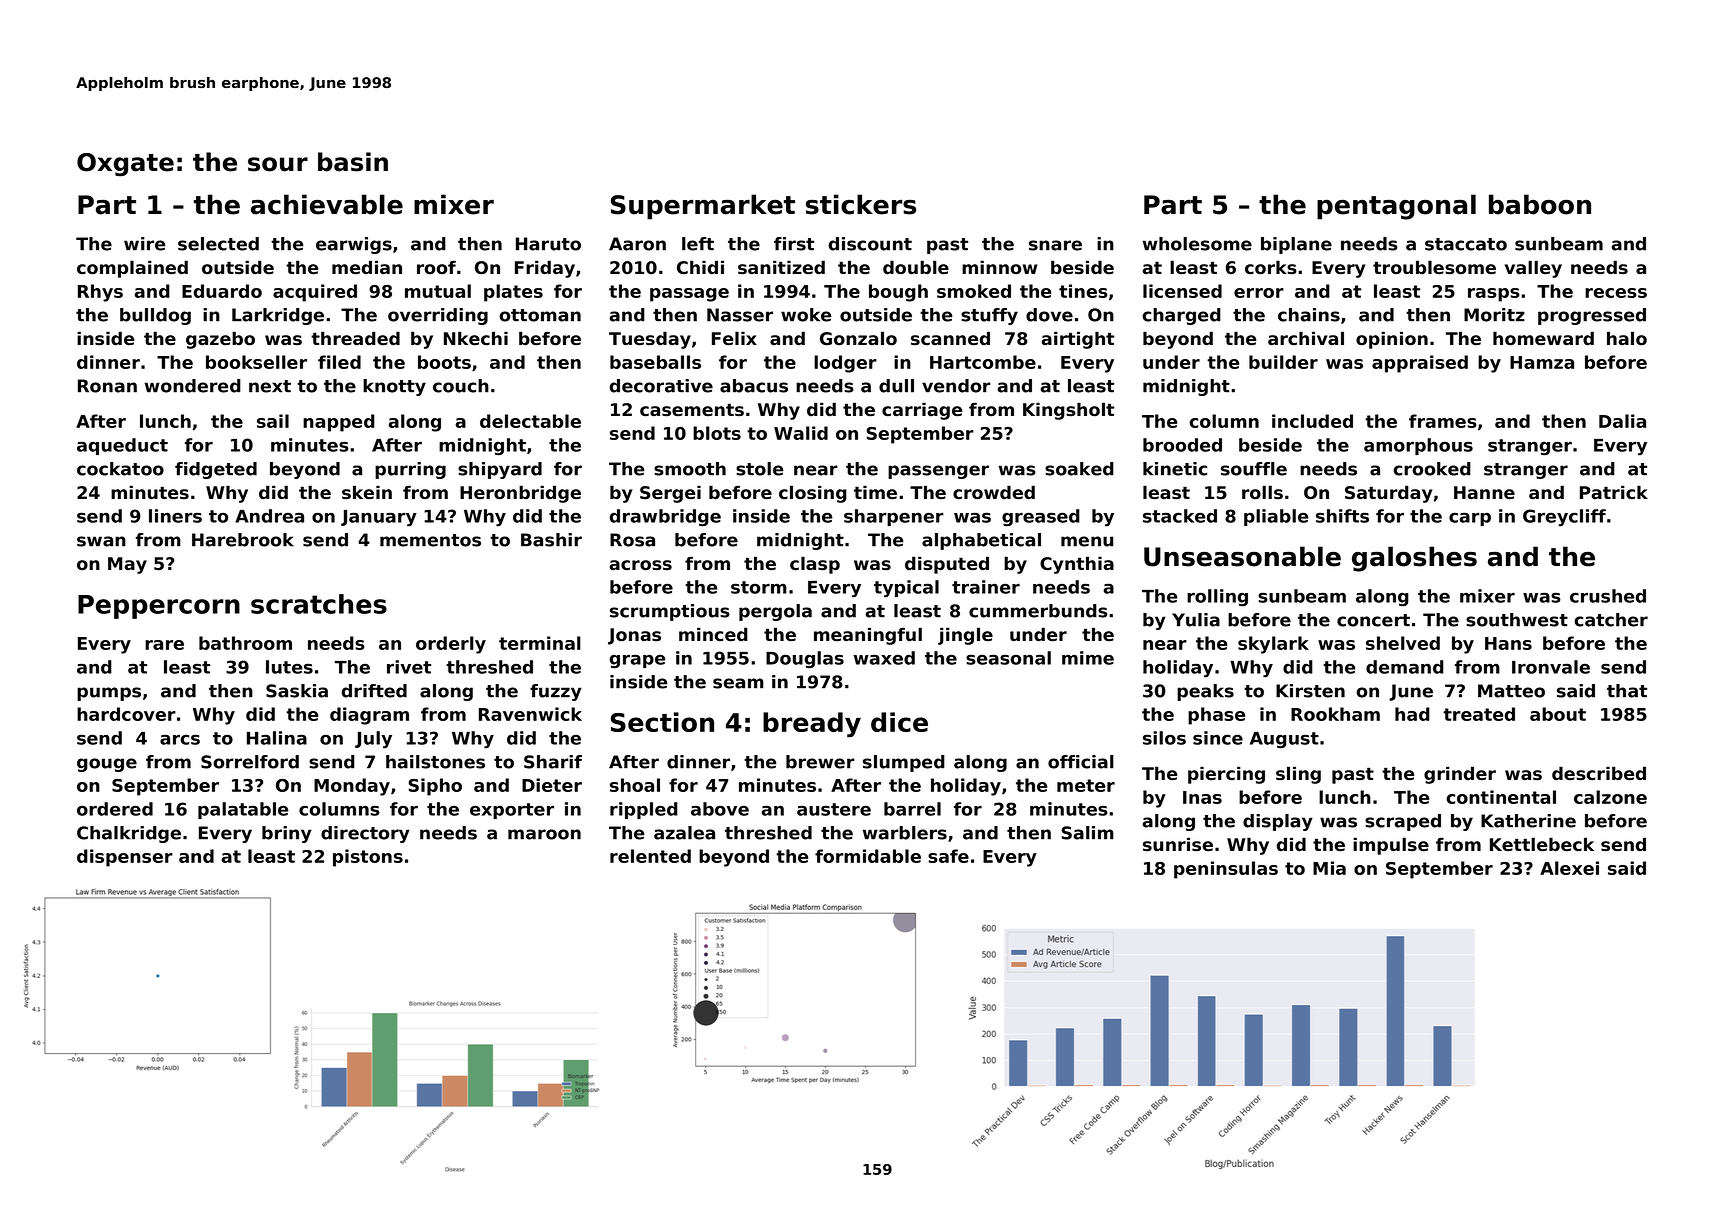  Describe the element at coordinates (368, 858) in the screenshot. I see `pistons` at that location.
